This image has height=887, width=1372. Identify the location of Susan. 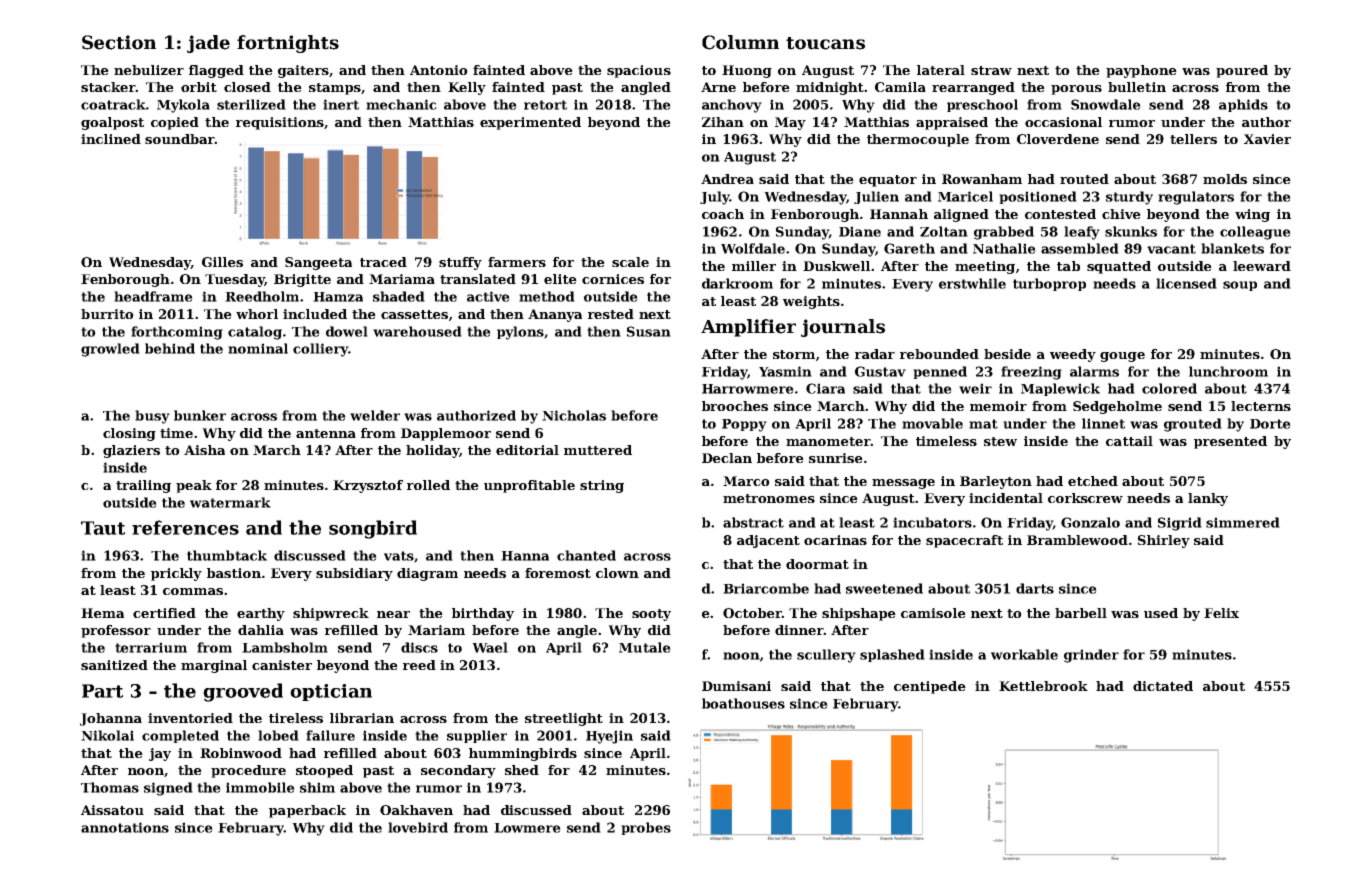
(649, 331).
